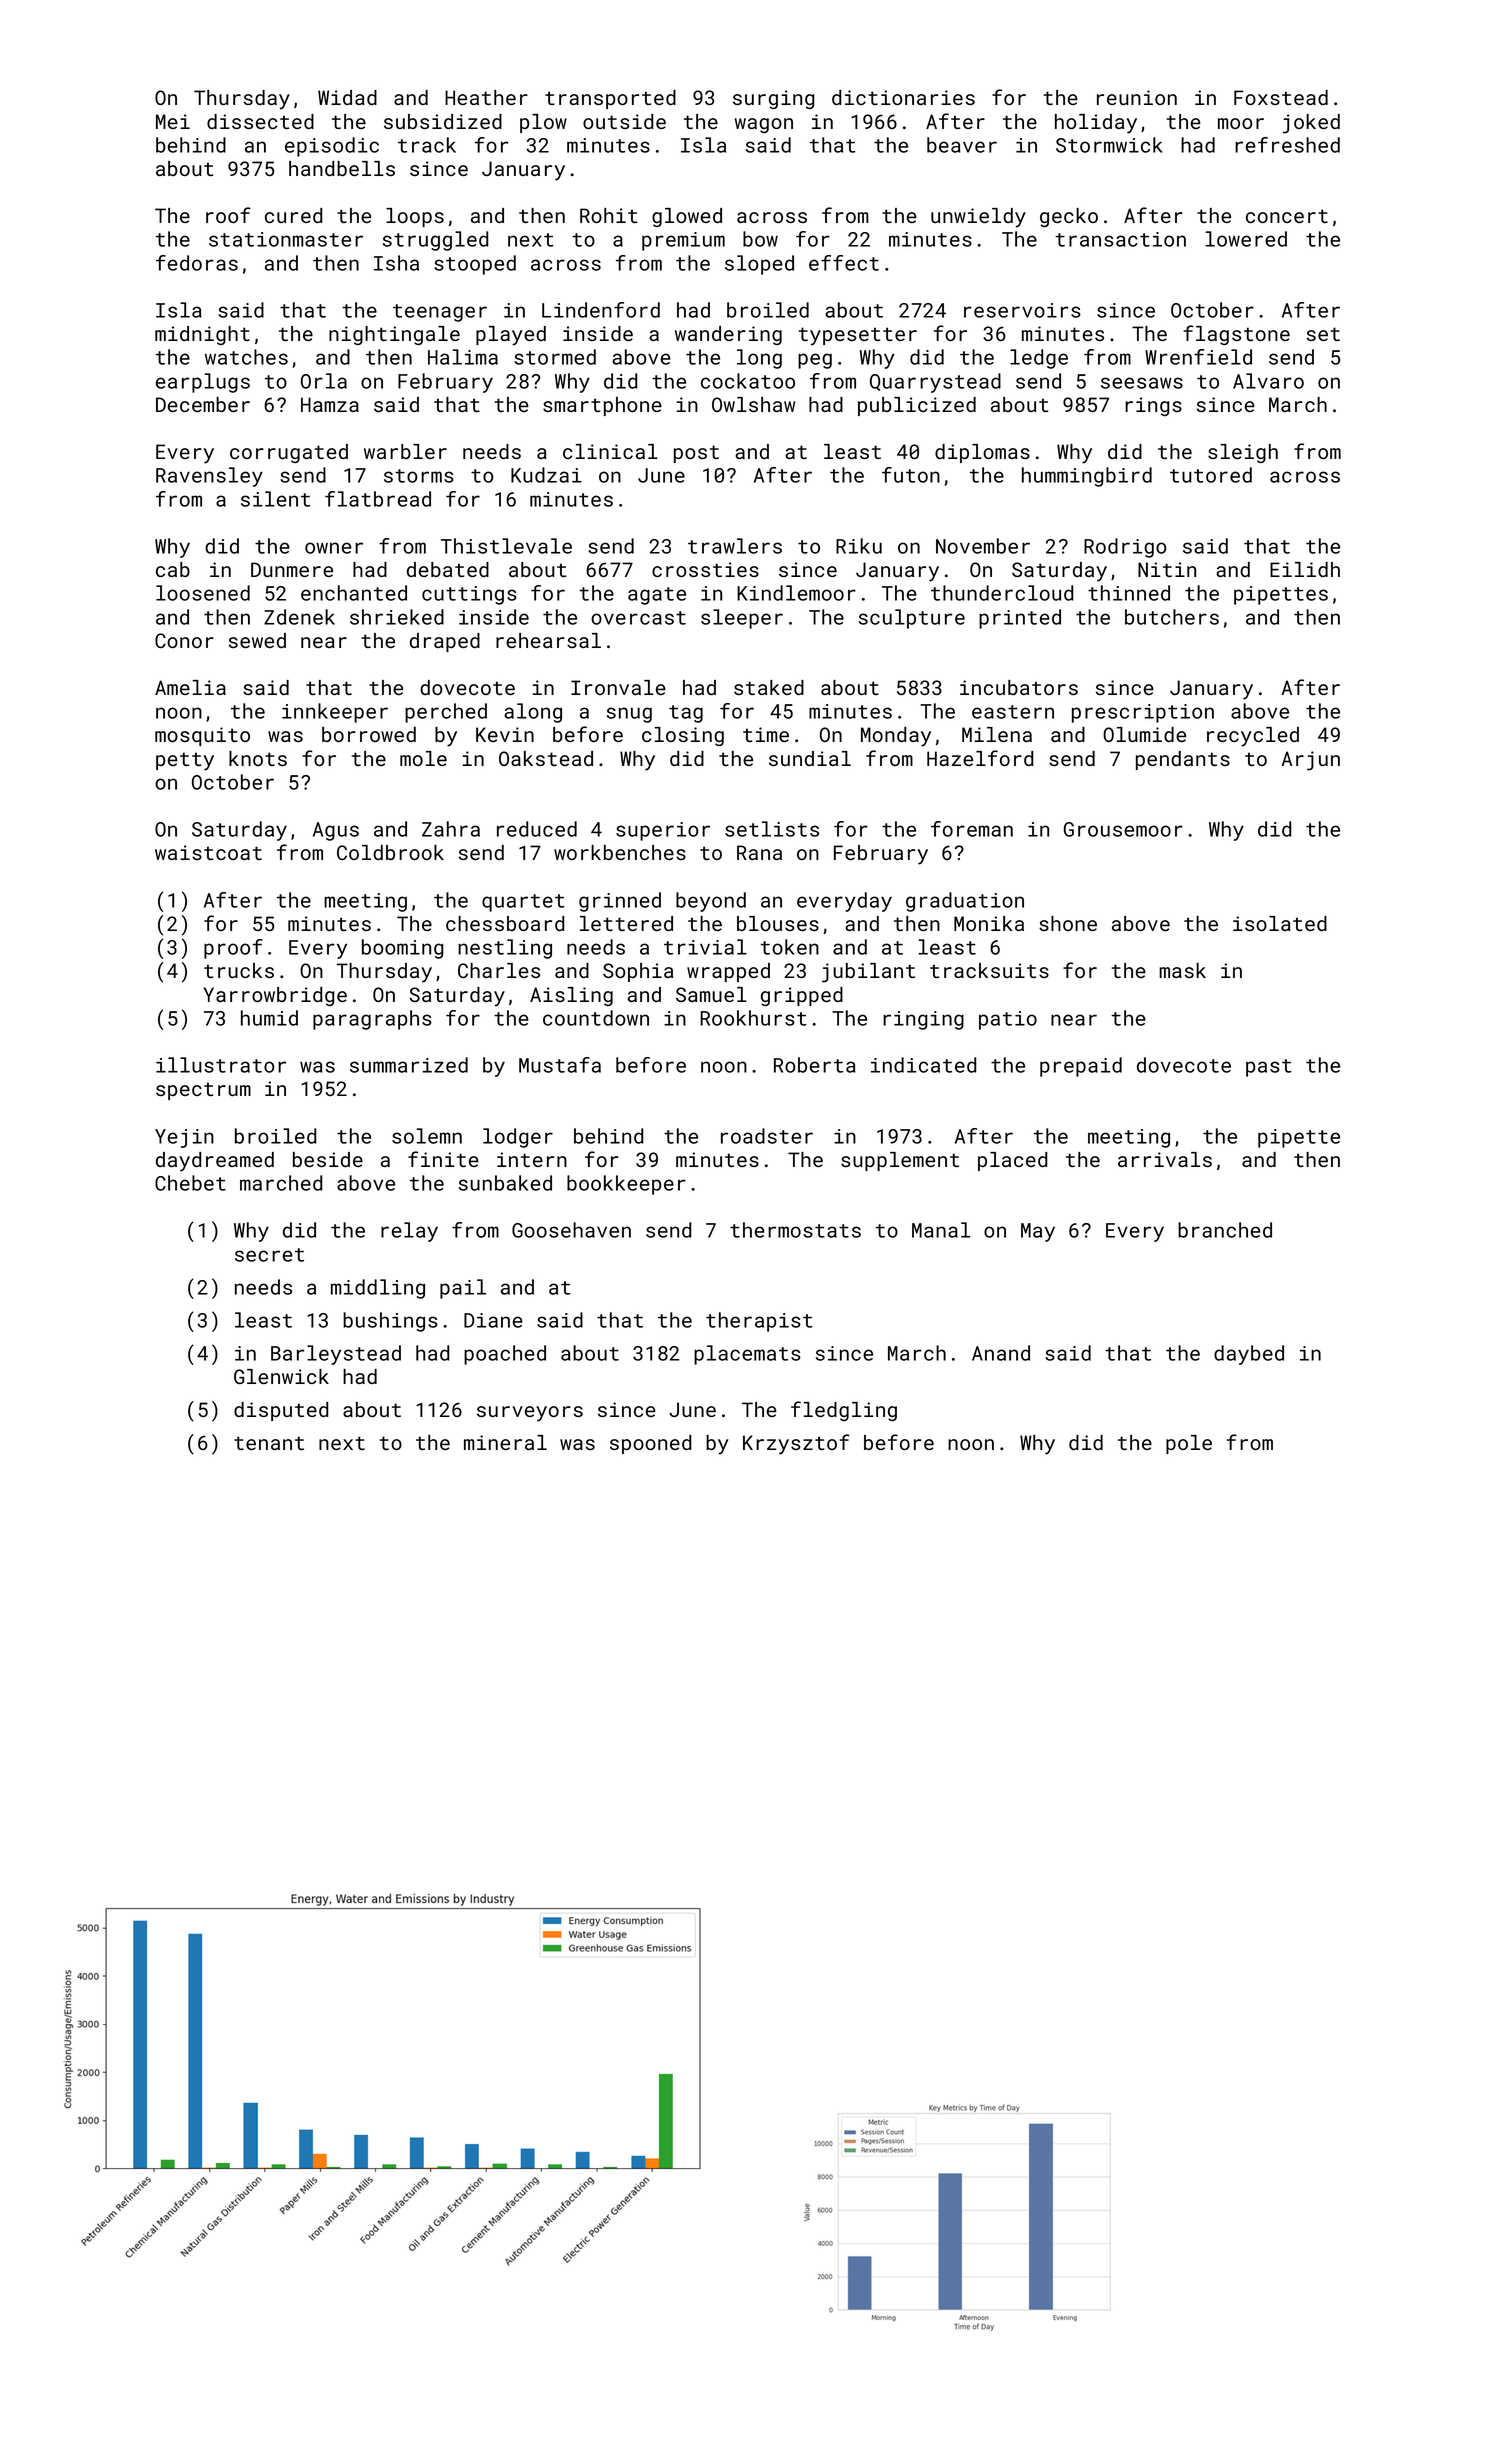 This image has width=1496, height=2464. I want to click on transported, so click(610, 99).
